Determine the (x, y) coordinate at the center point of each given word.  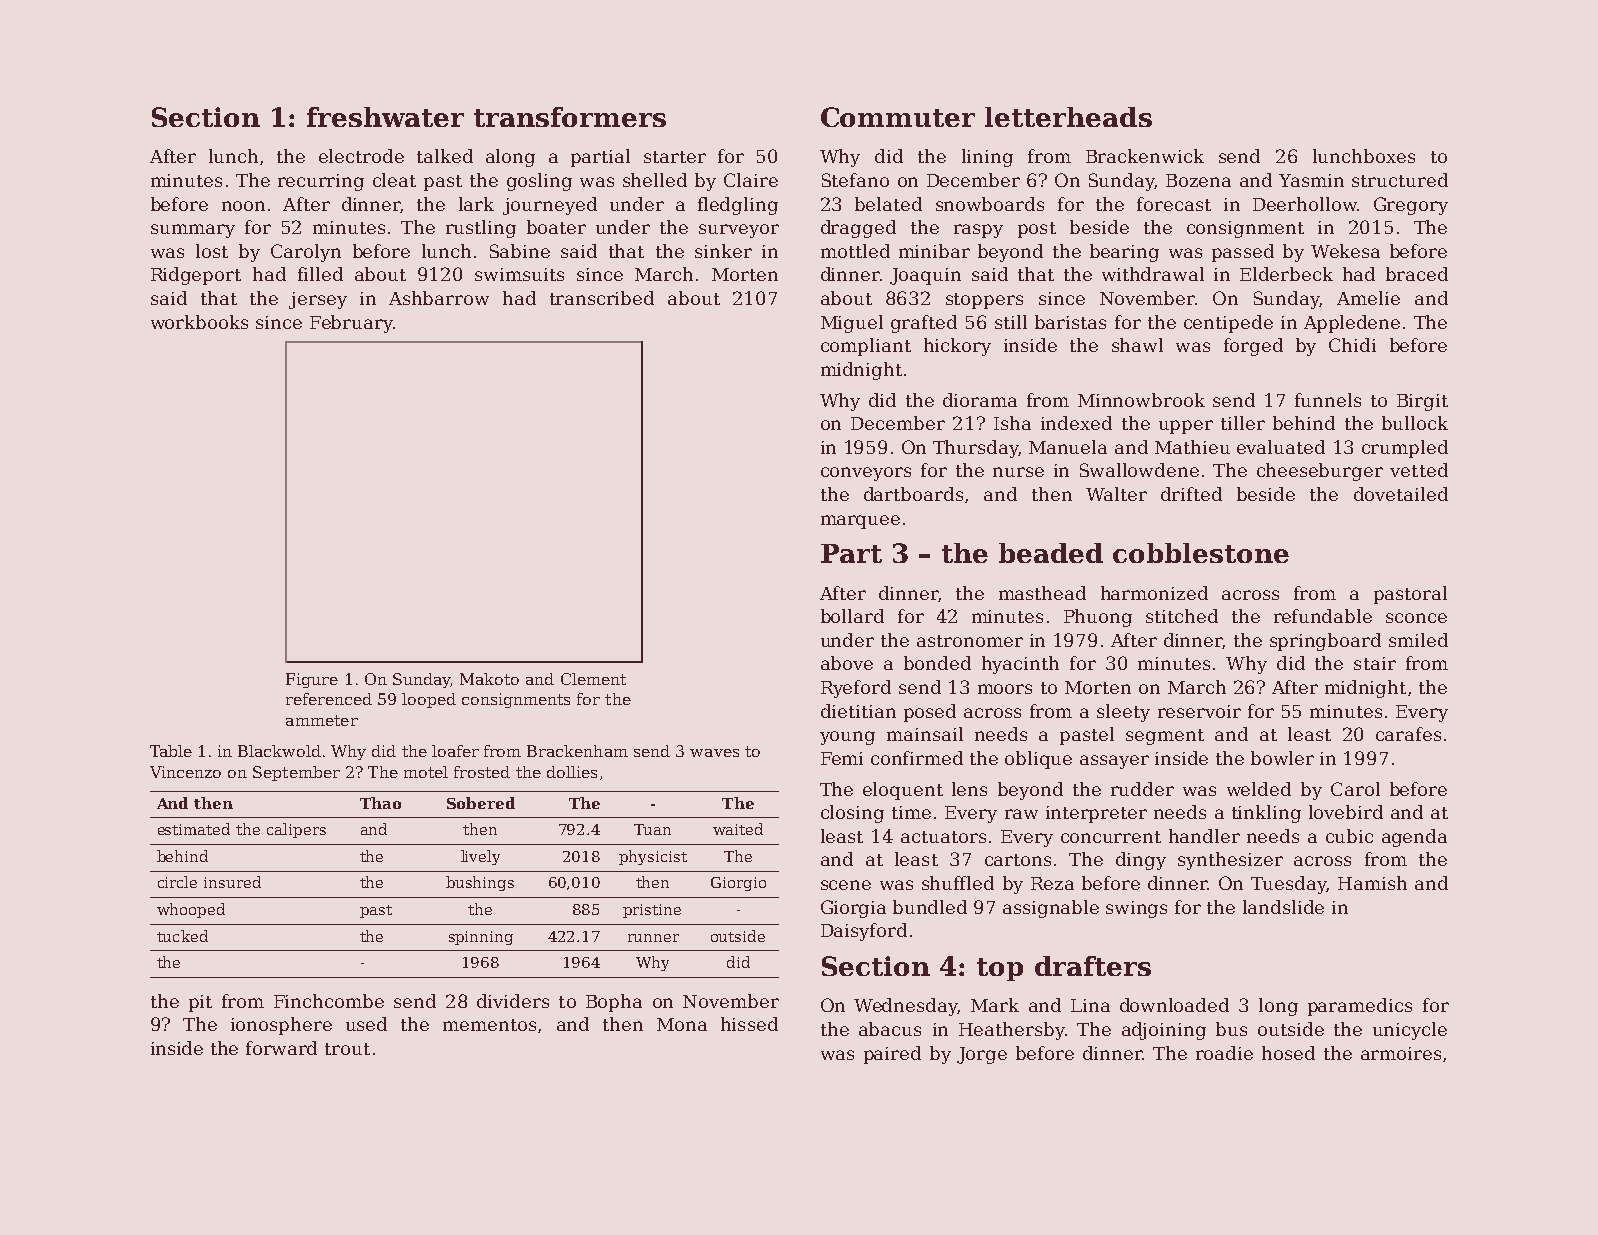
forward (281, 1048)
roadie (1224, 1053)
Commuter (898, 117)
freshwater (385, 117)
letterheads (1068, 117)
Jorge (982, 1055)
